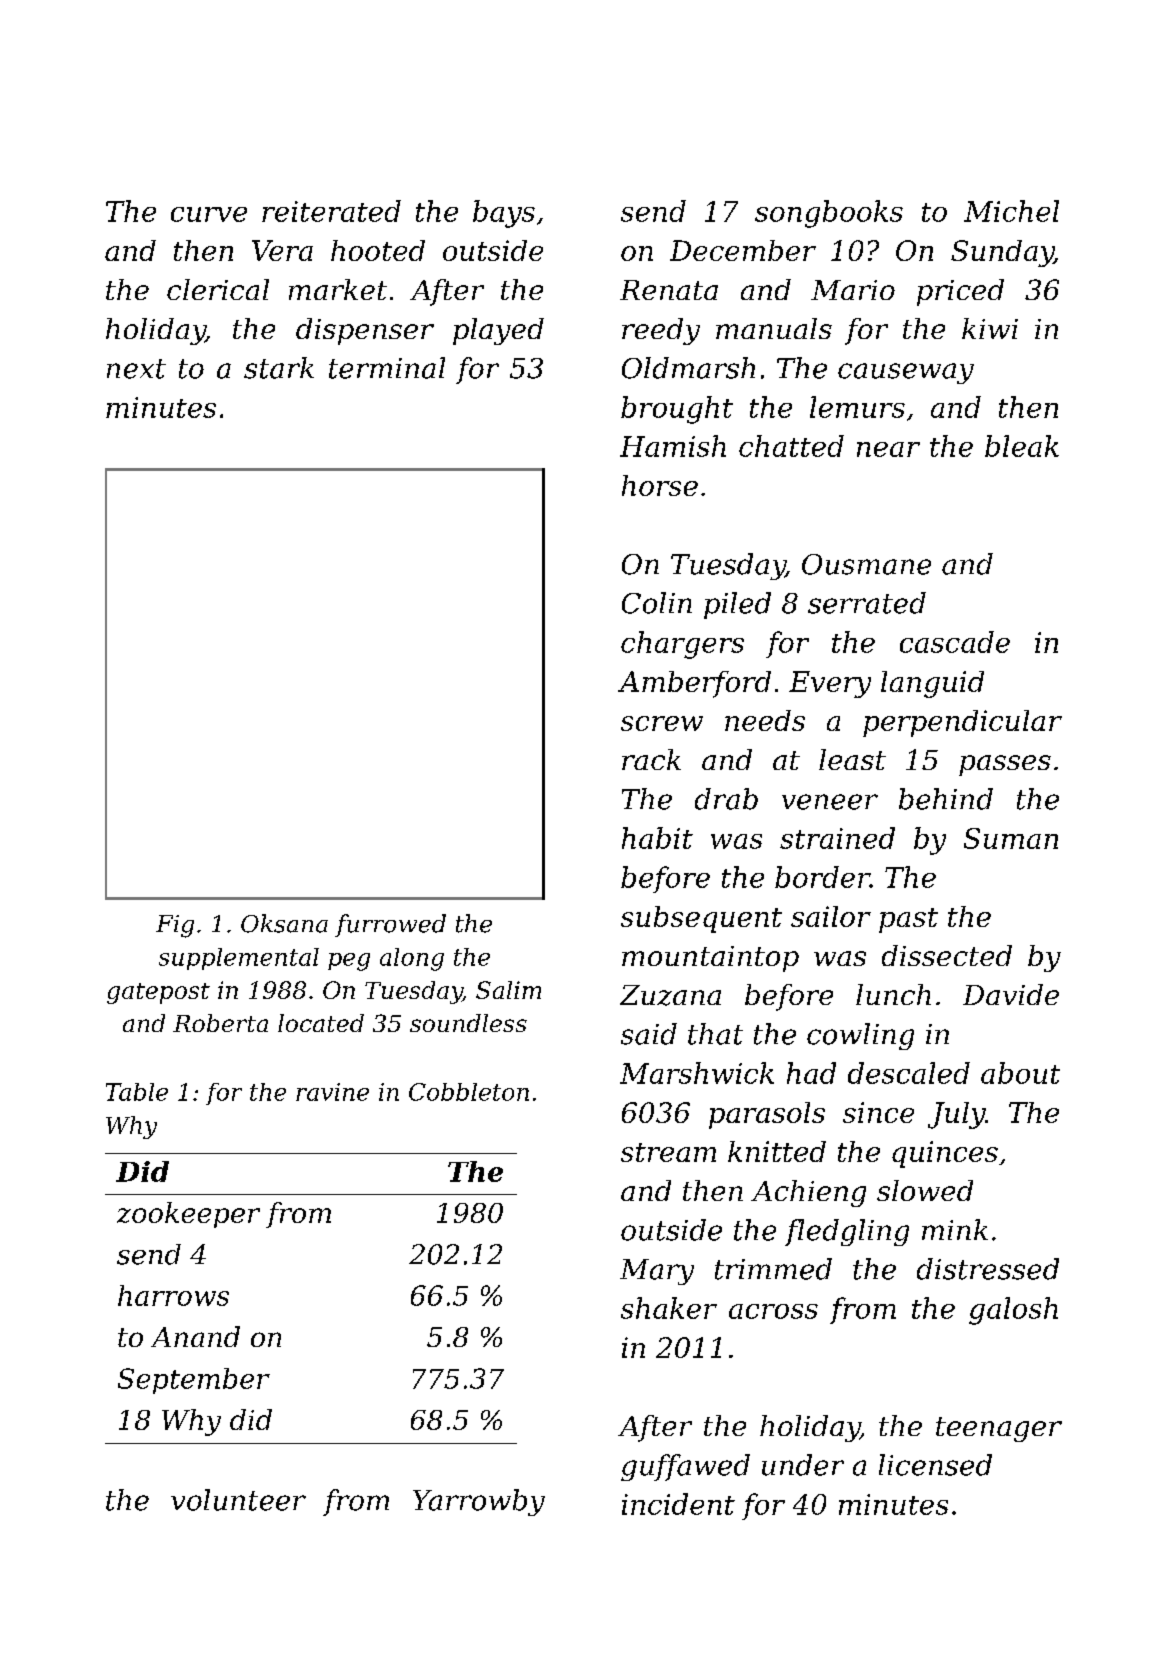 The height and width of the page is (1654, 1165). I want to click on causeway, so click(906, 373).
